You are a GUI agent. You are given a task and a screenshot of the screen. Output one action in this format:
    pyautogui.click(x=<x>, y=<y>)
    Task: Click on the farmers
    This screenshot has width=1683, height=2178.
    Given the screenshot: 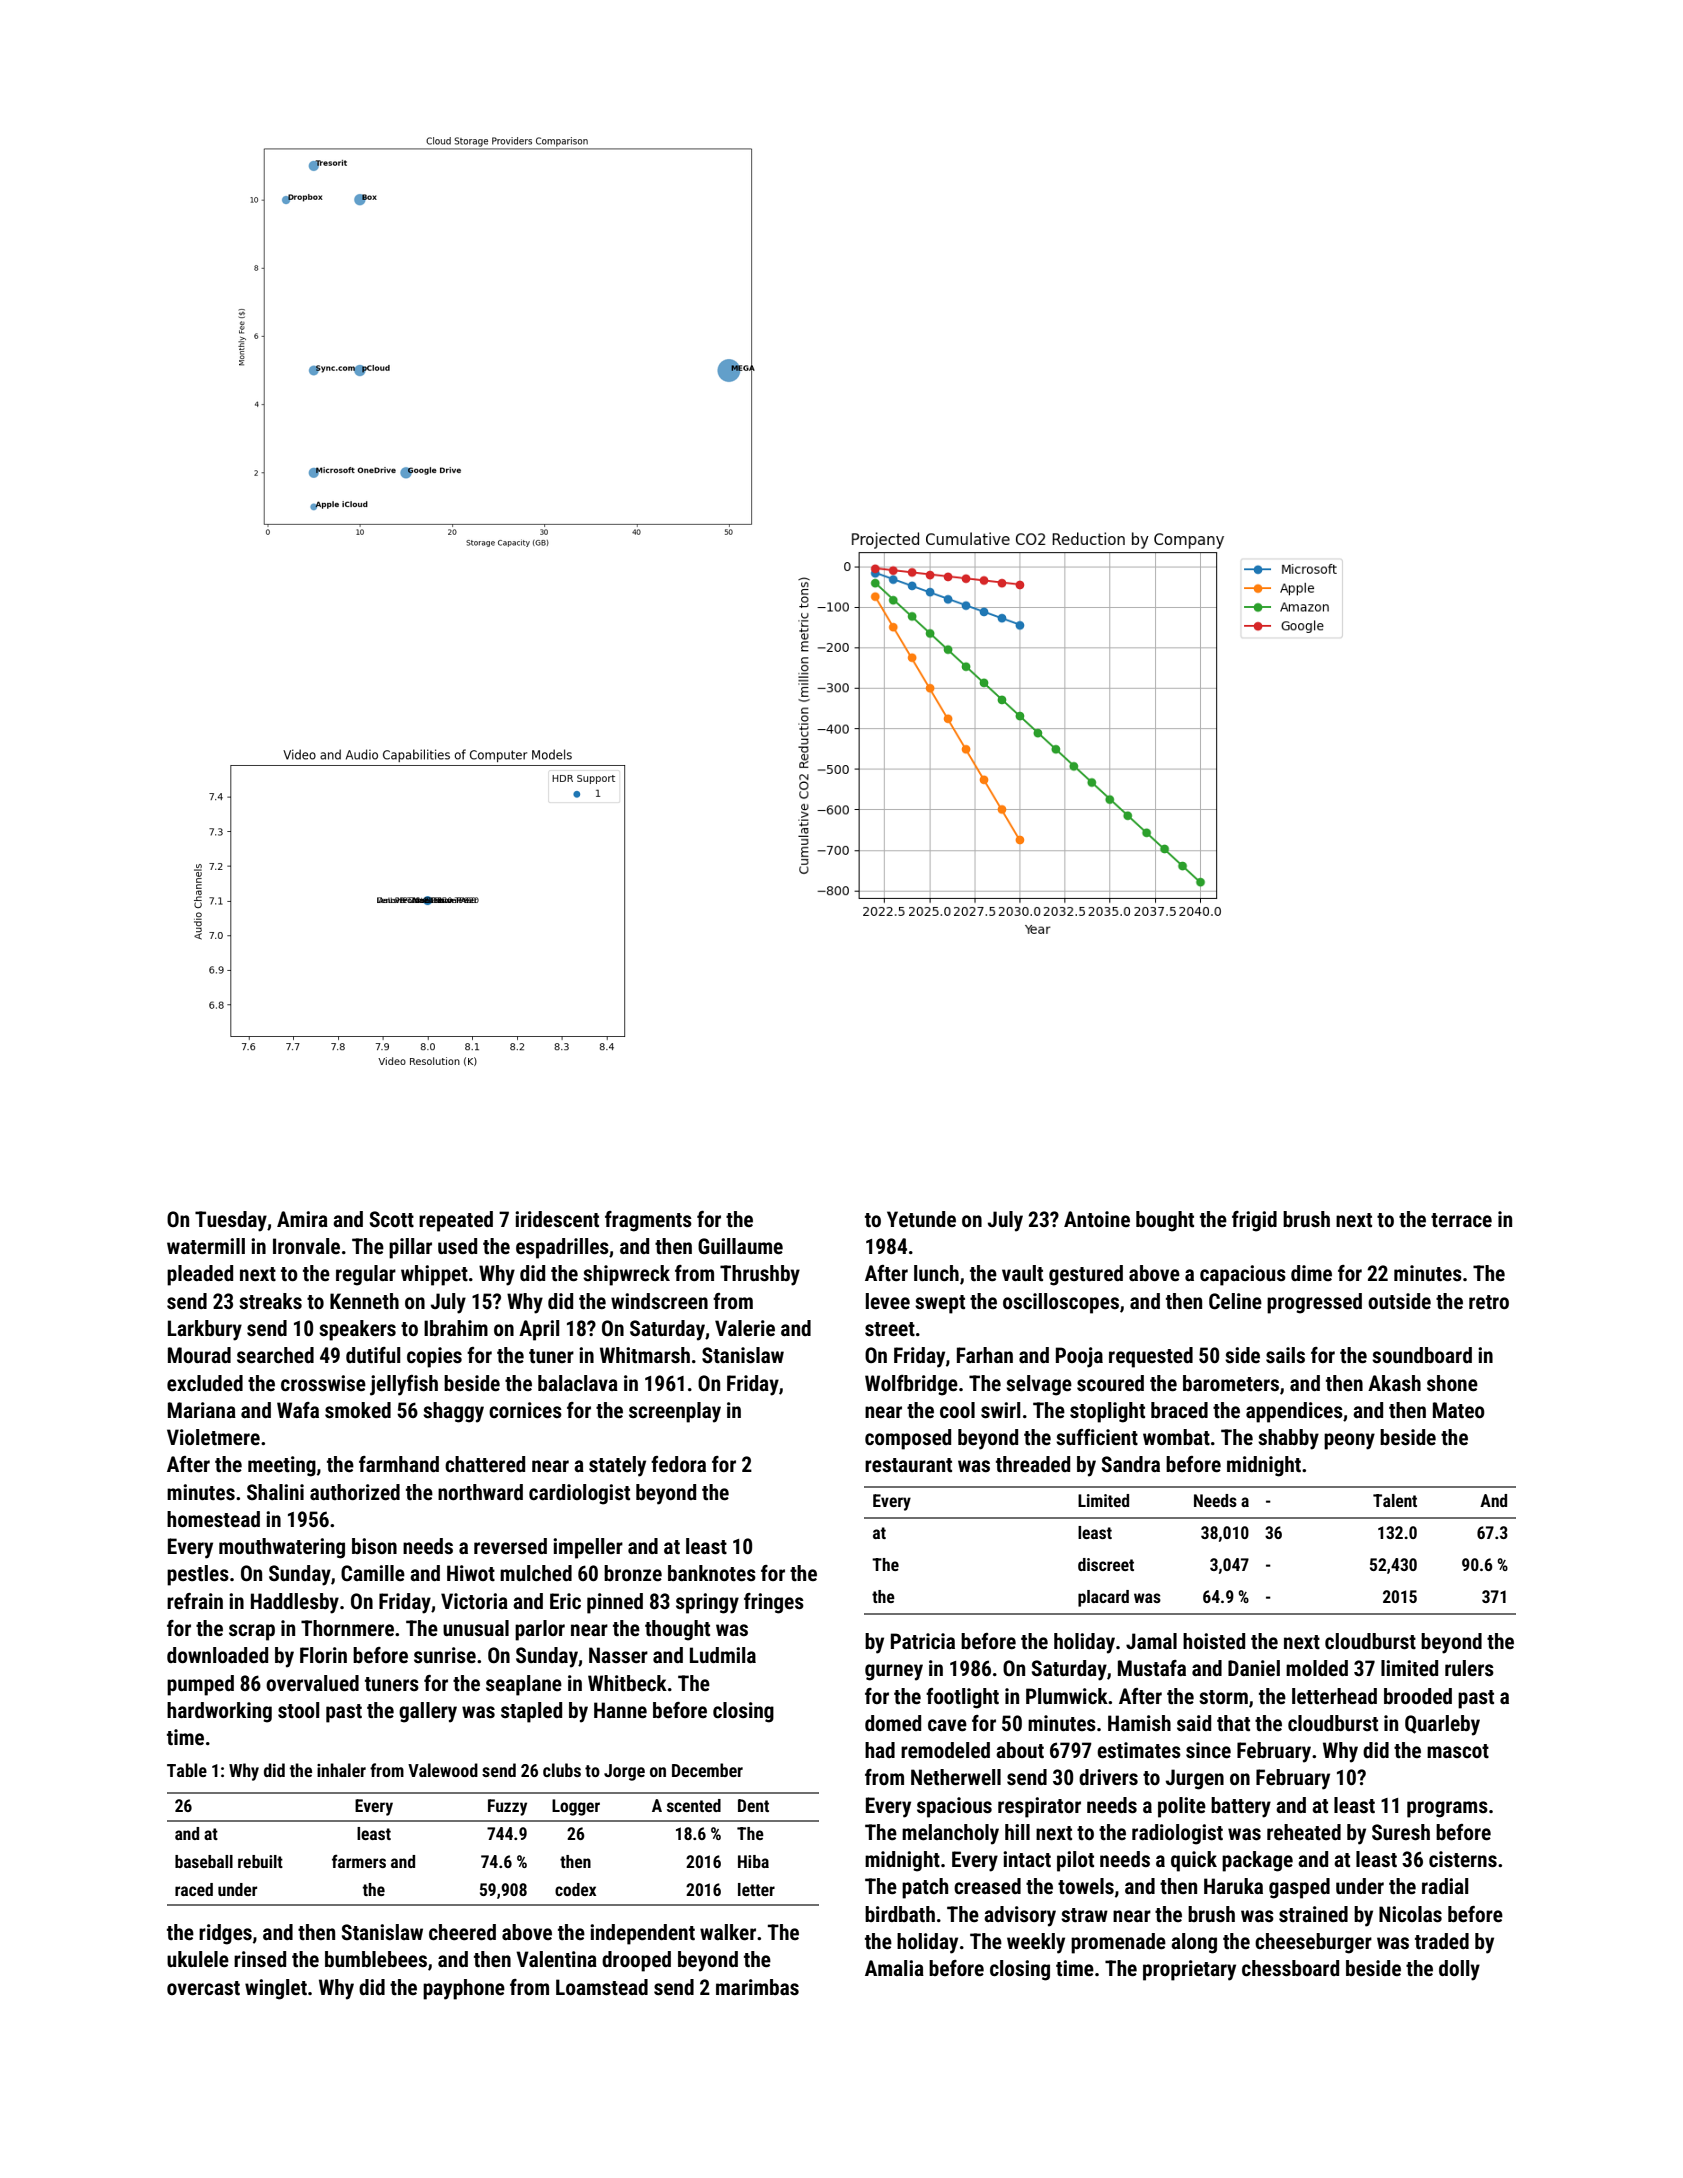 What is the action you would take?
    pyautogui.click(x=359, y=1861)
